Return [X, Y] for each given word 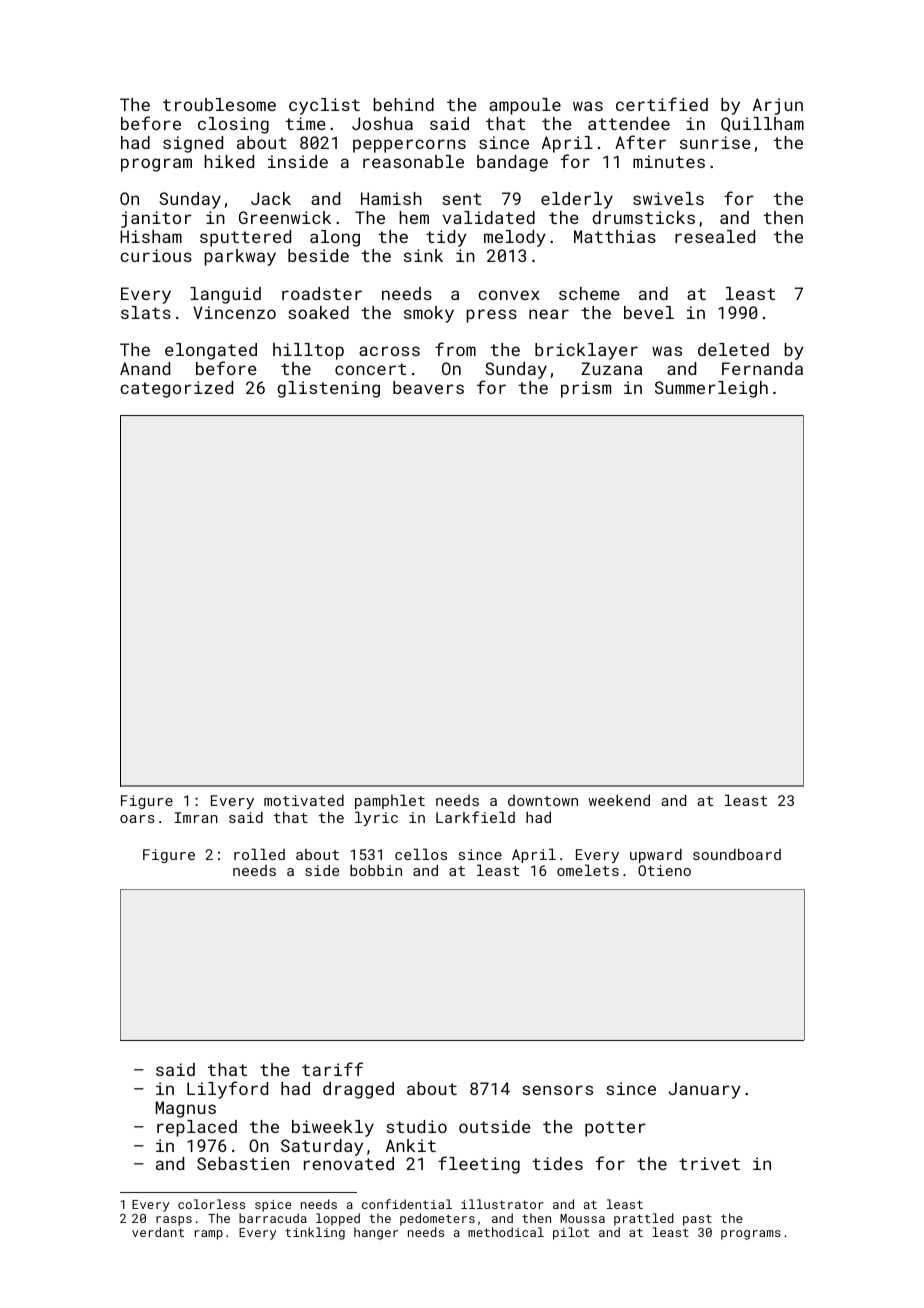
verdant [158, 1232]
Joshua [382, 123]
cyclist [324, 106]
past [697, 1220]
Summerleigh [711, 389]
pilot [571, 1233]
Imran [196, 817]
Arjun [778, 106]
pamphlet [390, 801]
